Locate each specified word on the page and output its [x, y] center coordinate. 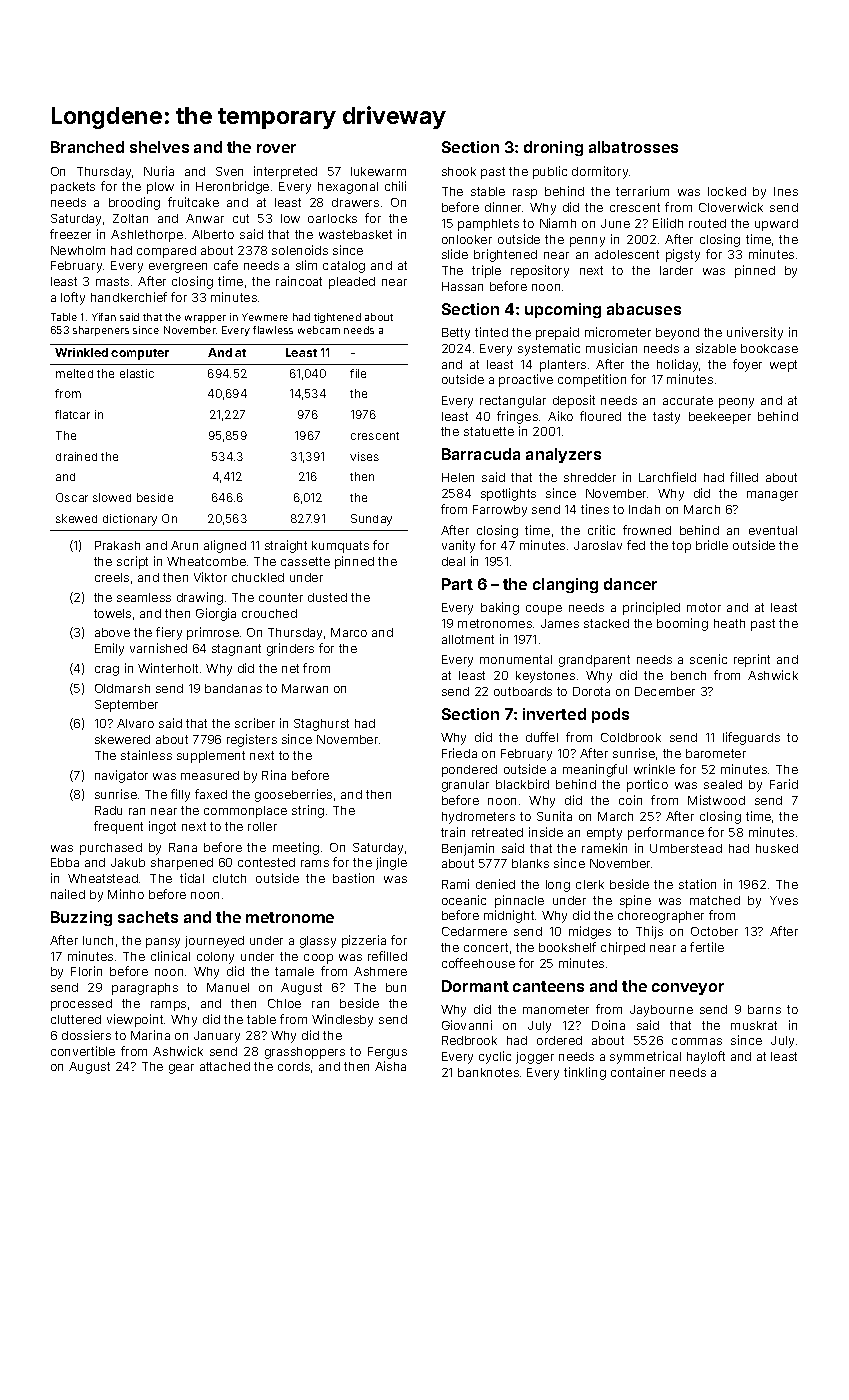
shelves [159, 147]
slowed [112, 497]
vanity [458, 546]
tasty [666, 418]
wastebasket [355, 234]
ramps [168, 1006]
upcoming [563, 310]
